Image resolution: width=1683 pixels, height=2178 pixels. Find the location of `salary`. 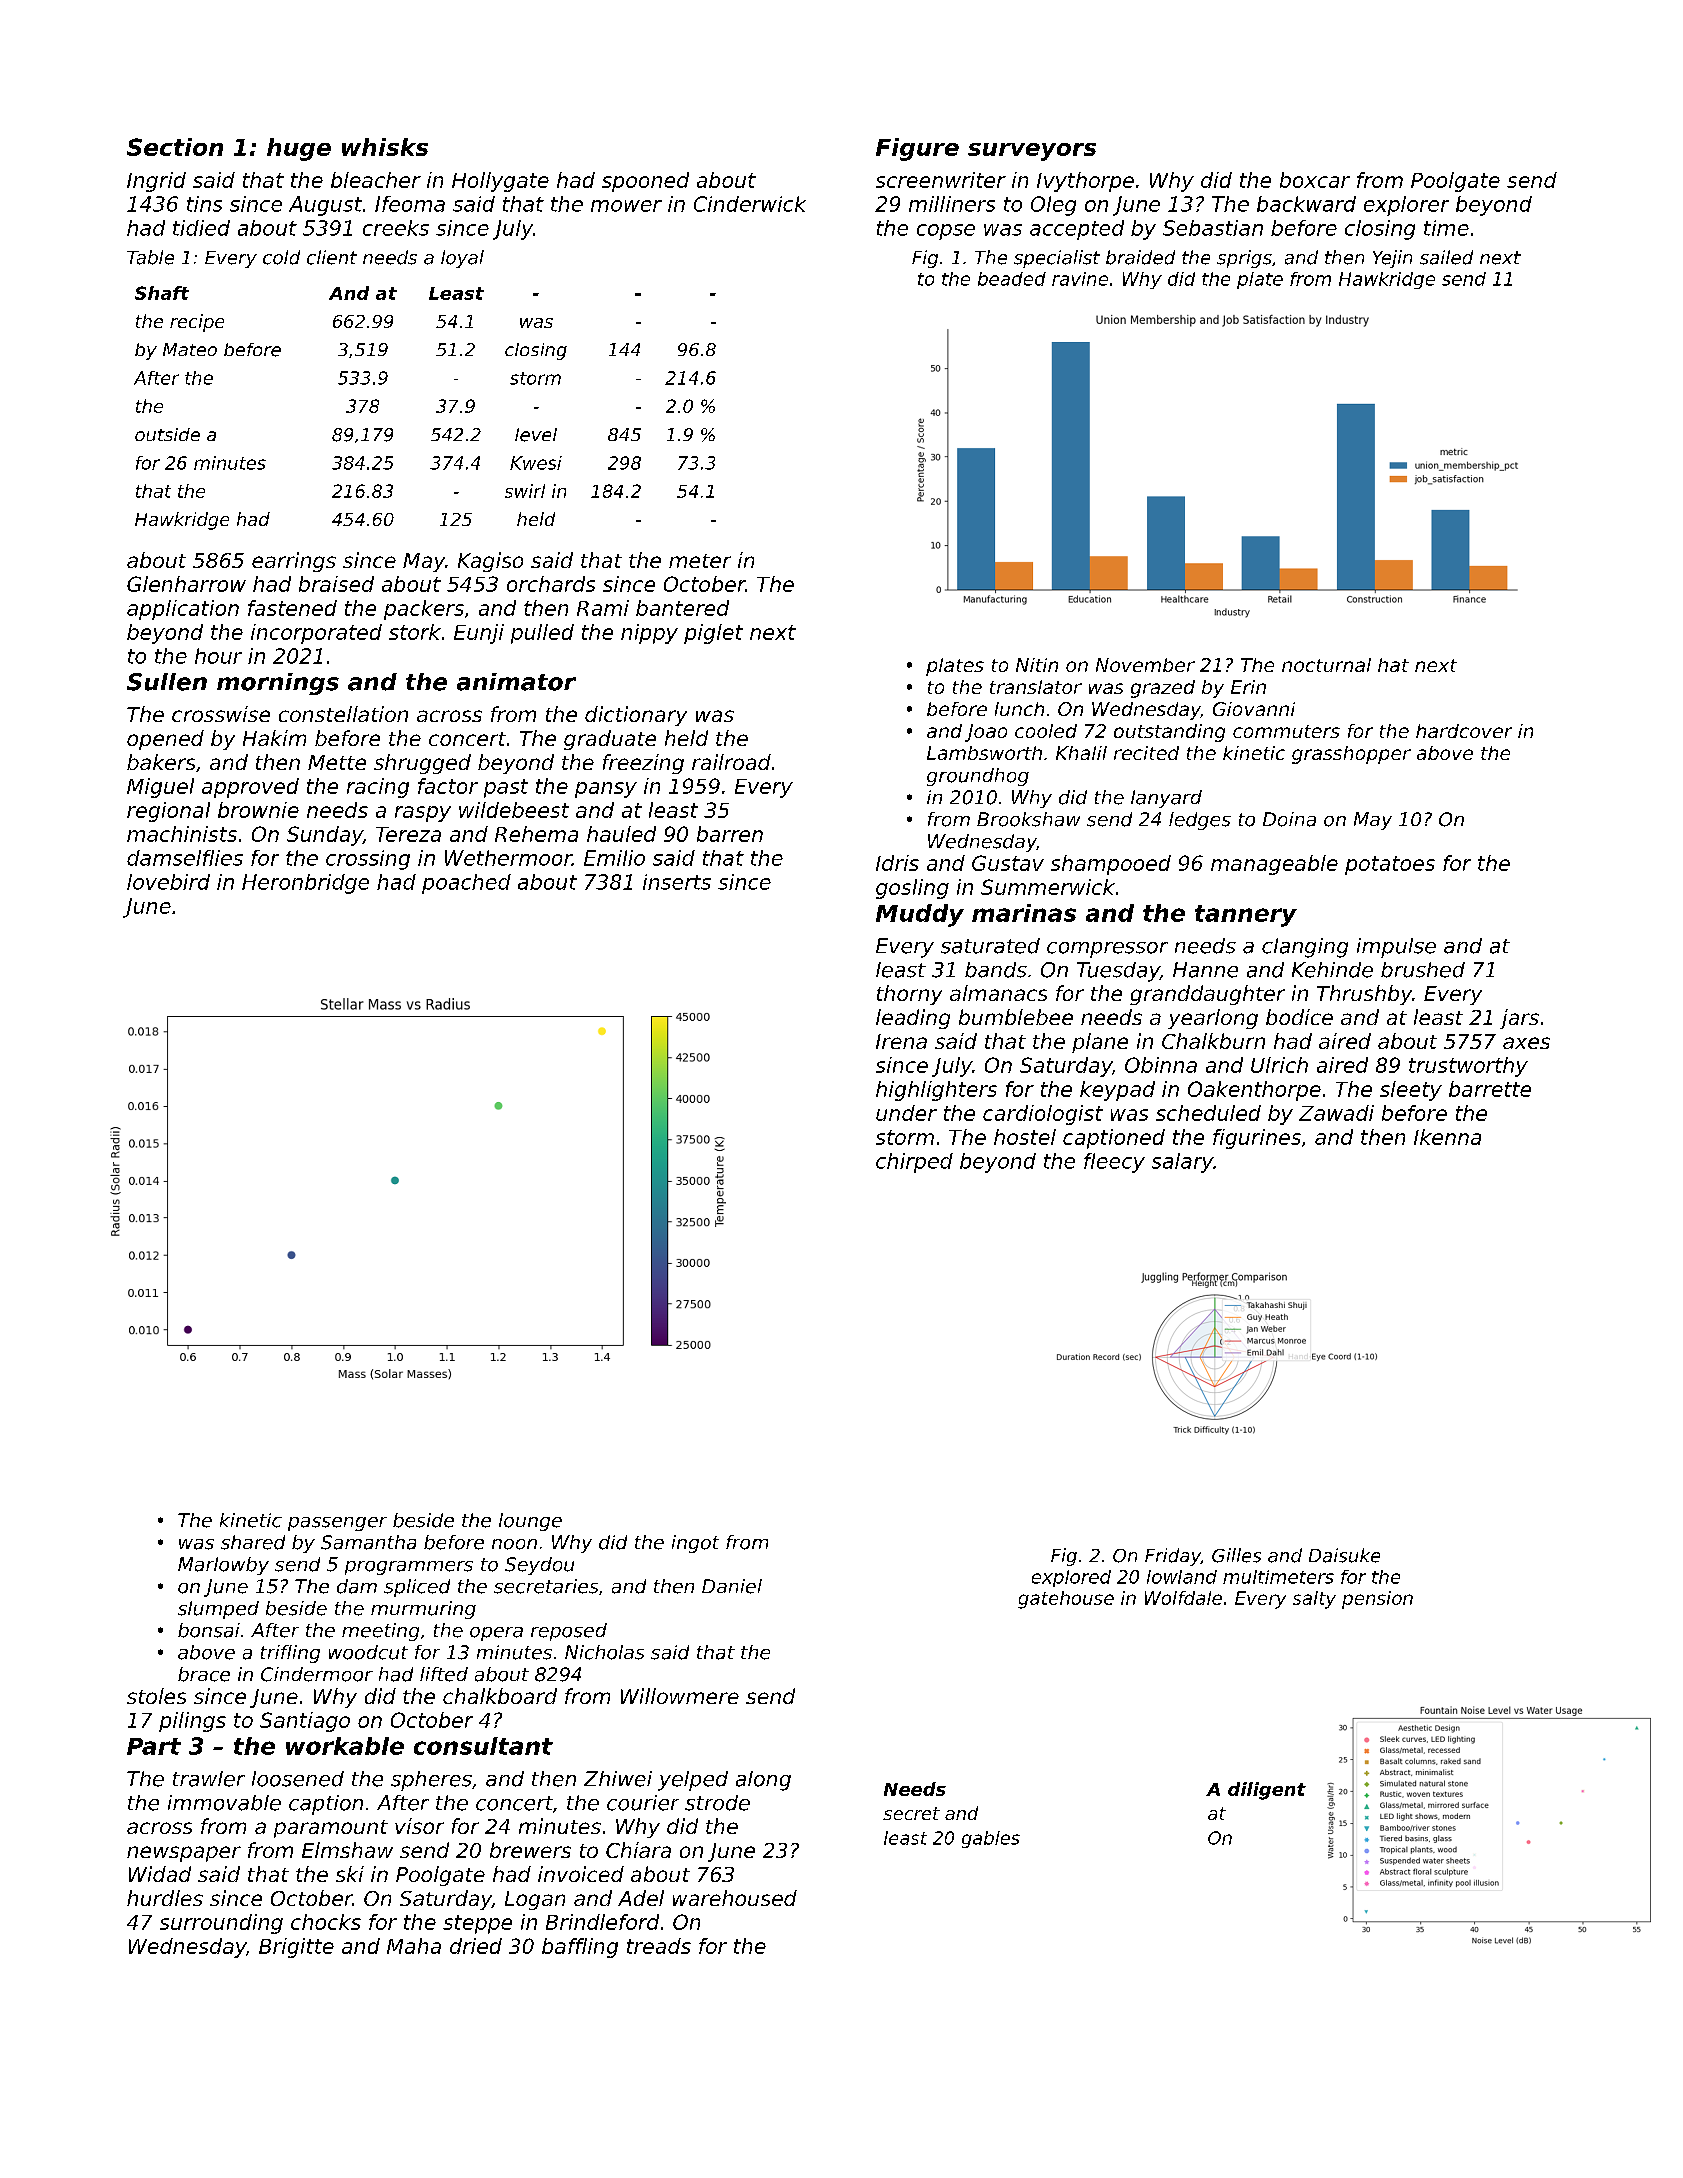

salary is located at coordinates (1182, 1163).
